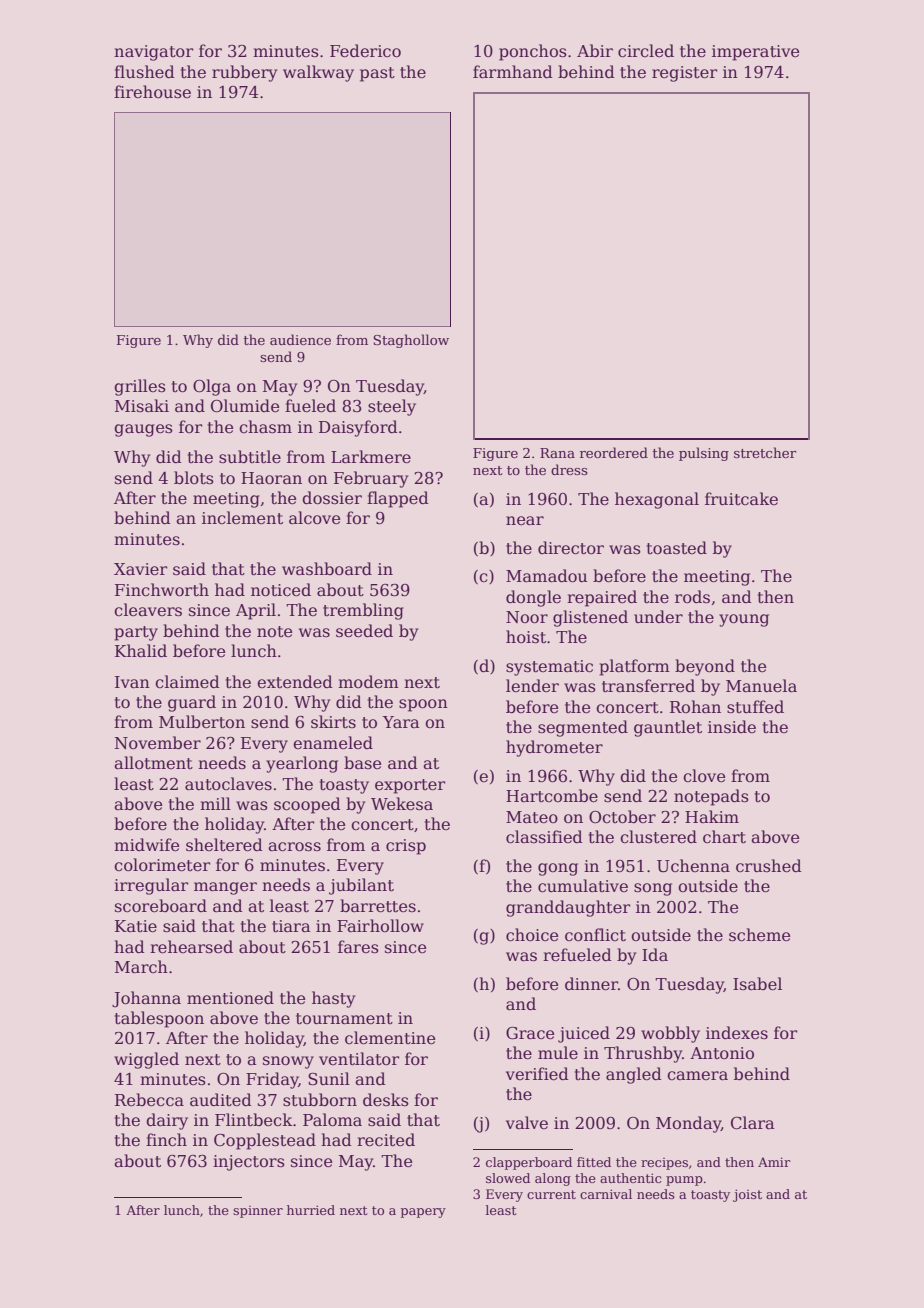  I want to click on current, so click(551, 1194).
